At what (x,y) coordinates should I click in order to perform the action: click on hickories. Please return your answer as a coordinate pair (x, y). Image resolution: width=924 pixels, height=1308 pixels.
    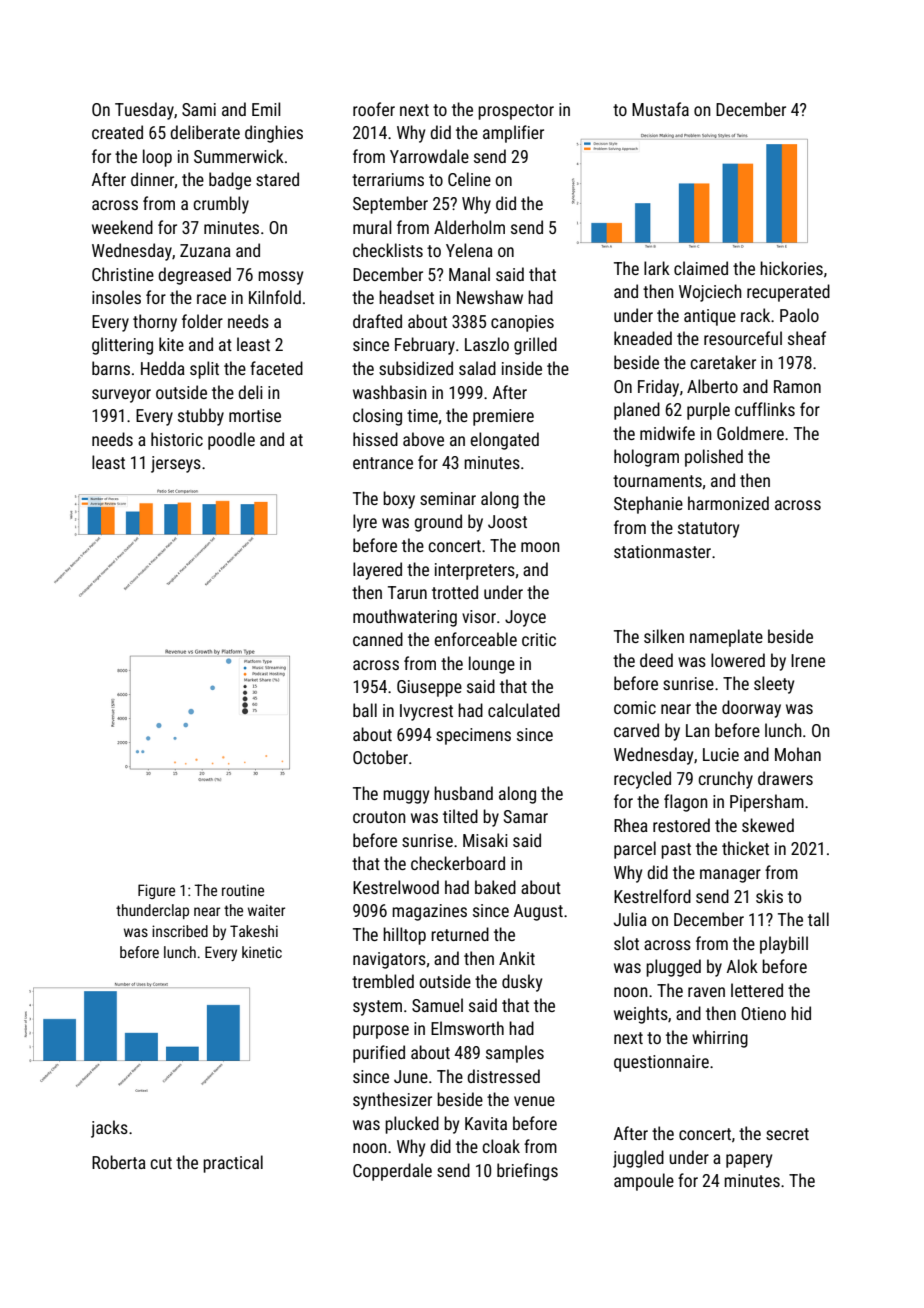
    Looking at the image, I should click on (791, 268).
